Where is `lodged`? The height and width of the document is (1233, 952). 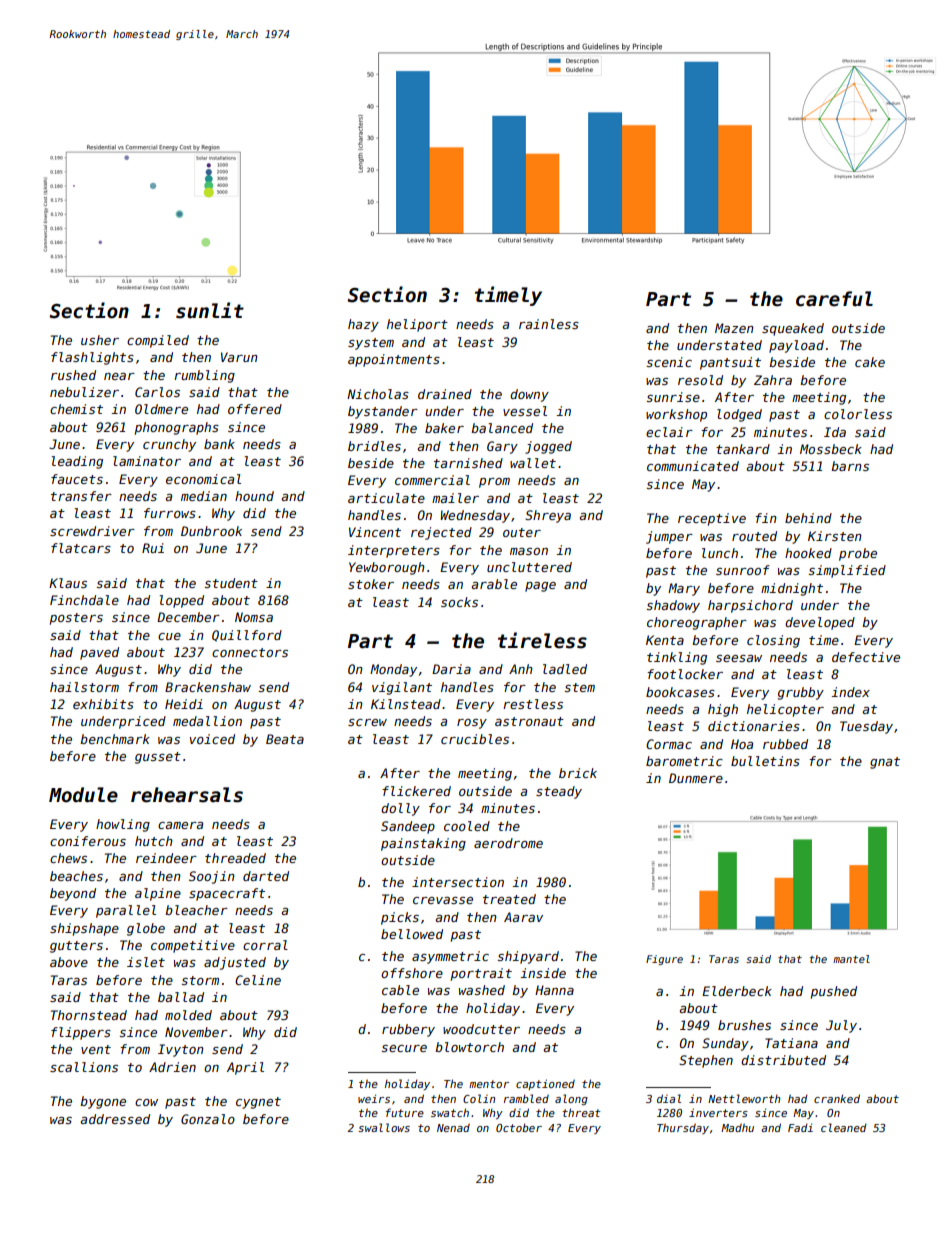 lodged is located at coordinates (739, 415).
